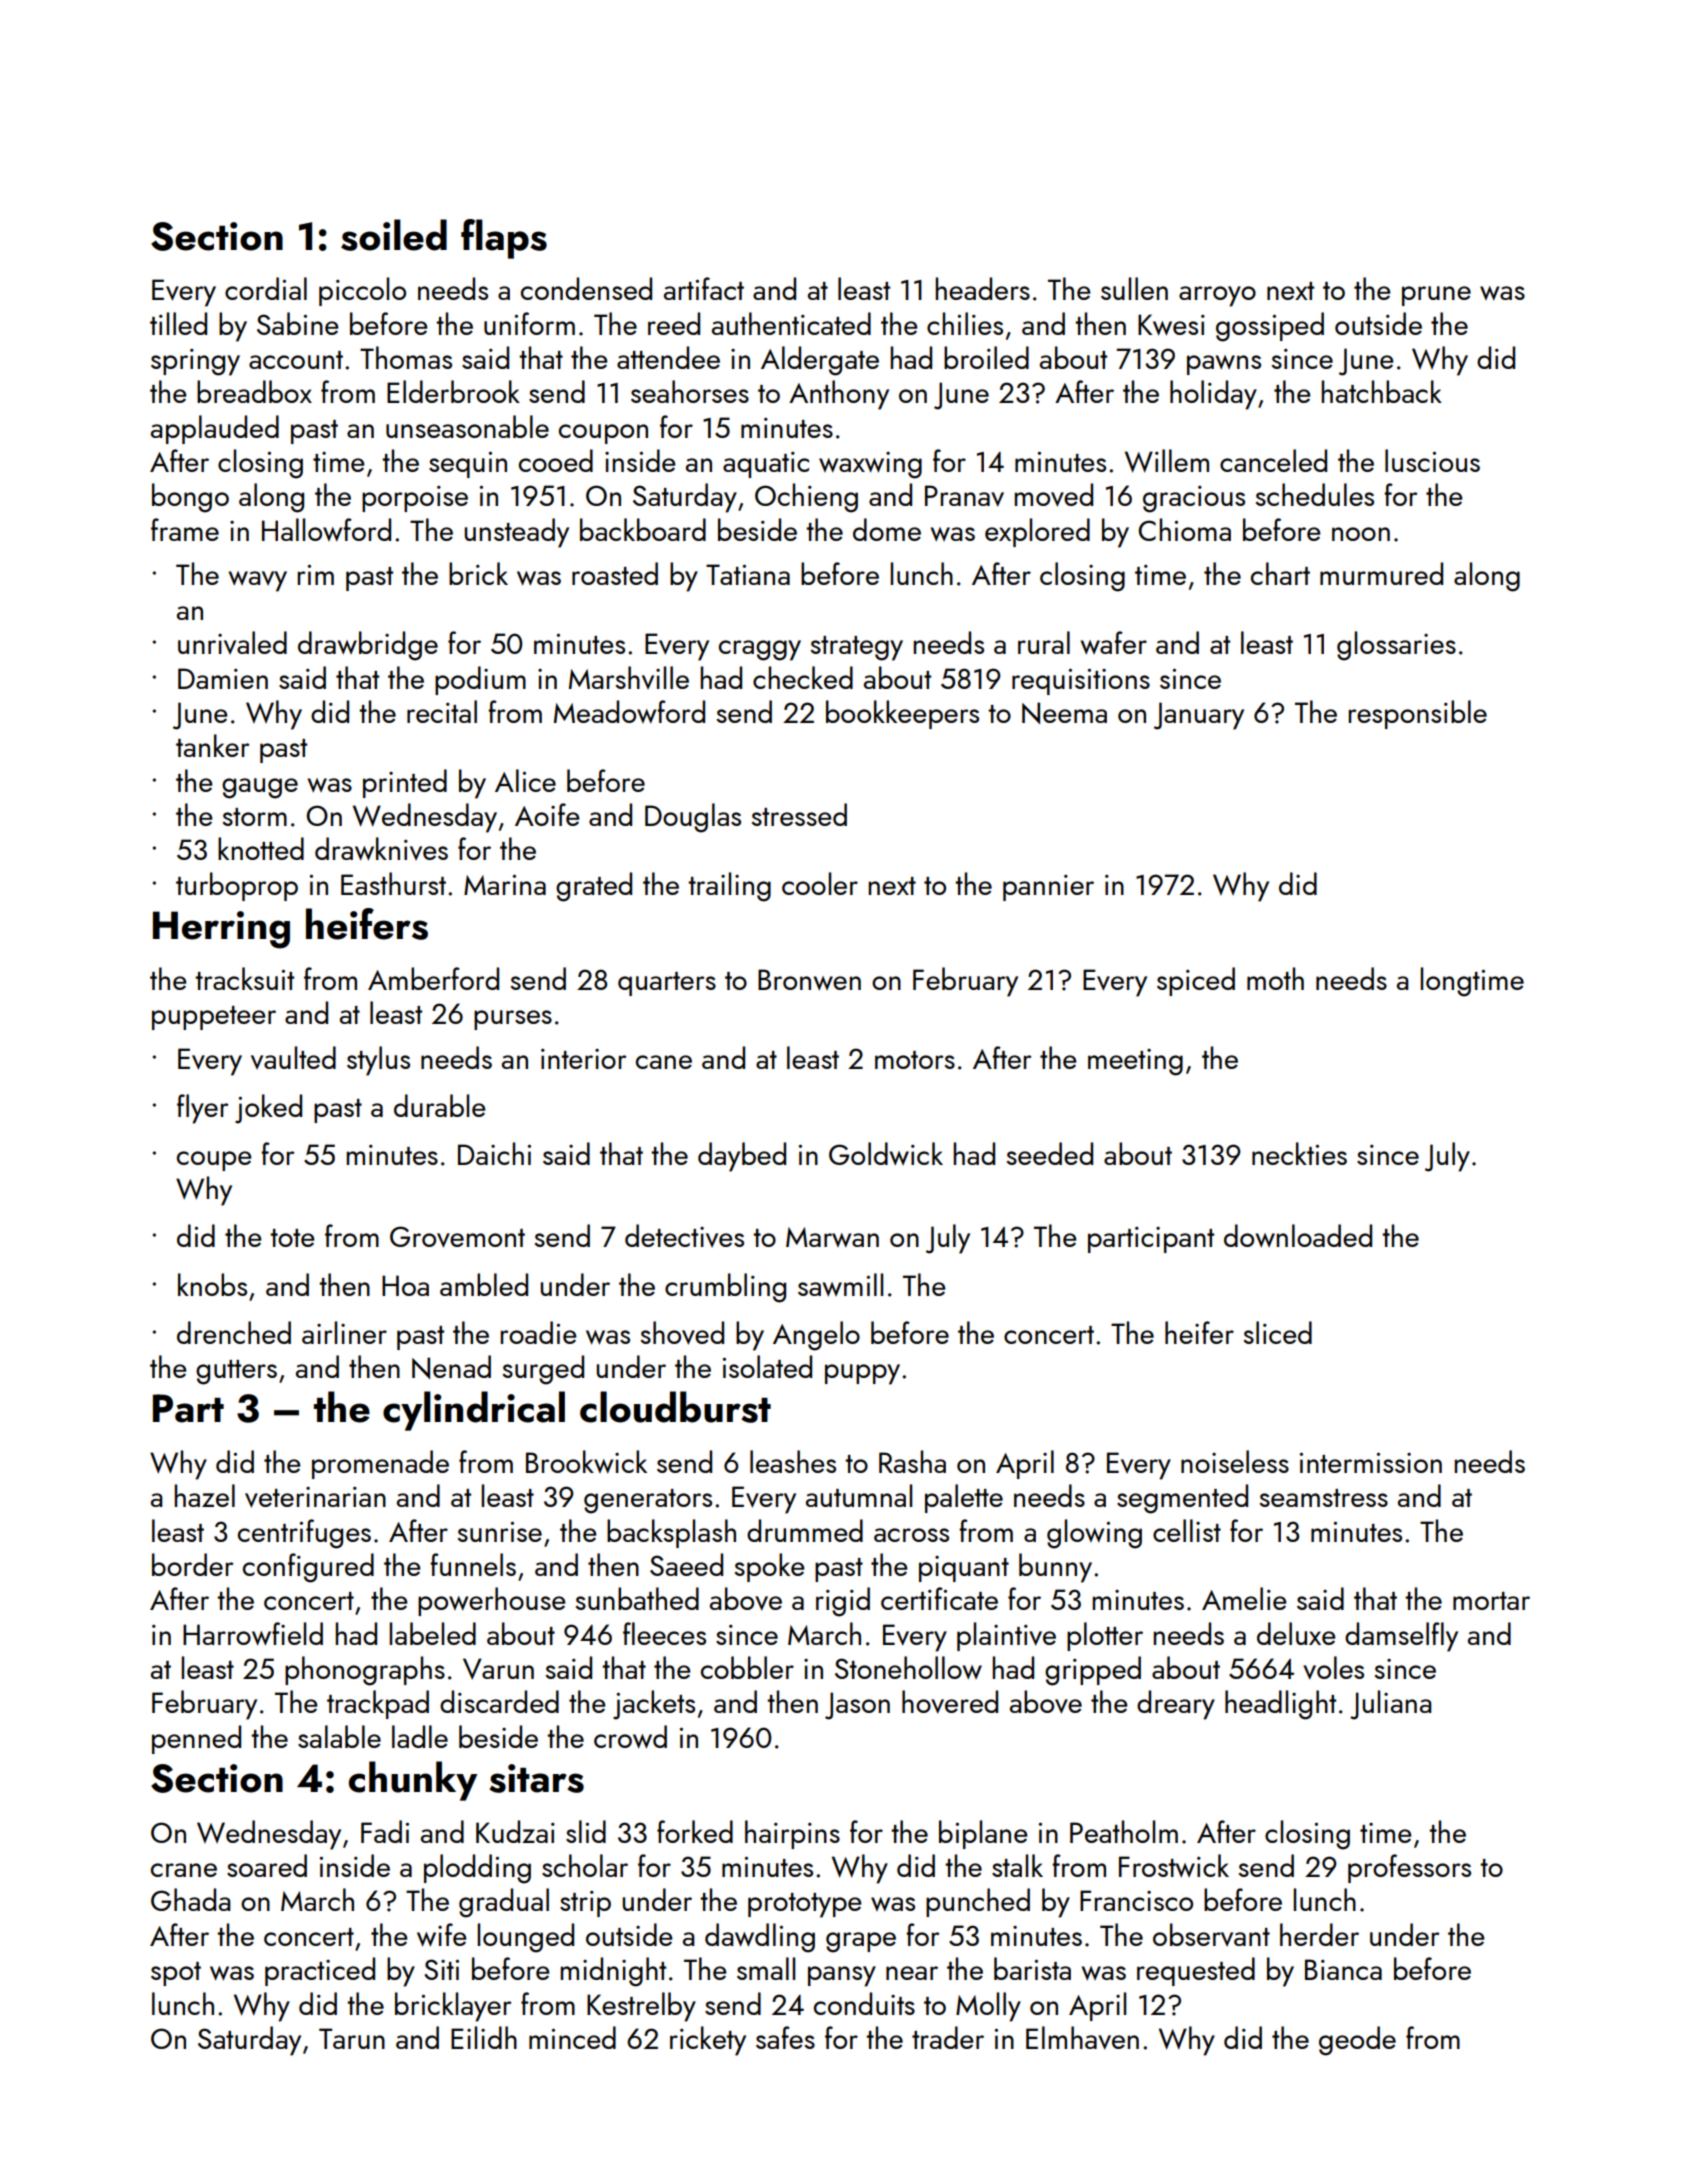 The width and height of the document is (1683, 2178). Describe the element at coordinates (178, 323) in the document. I see `tilled` at that location.
